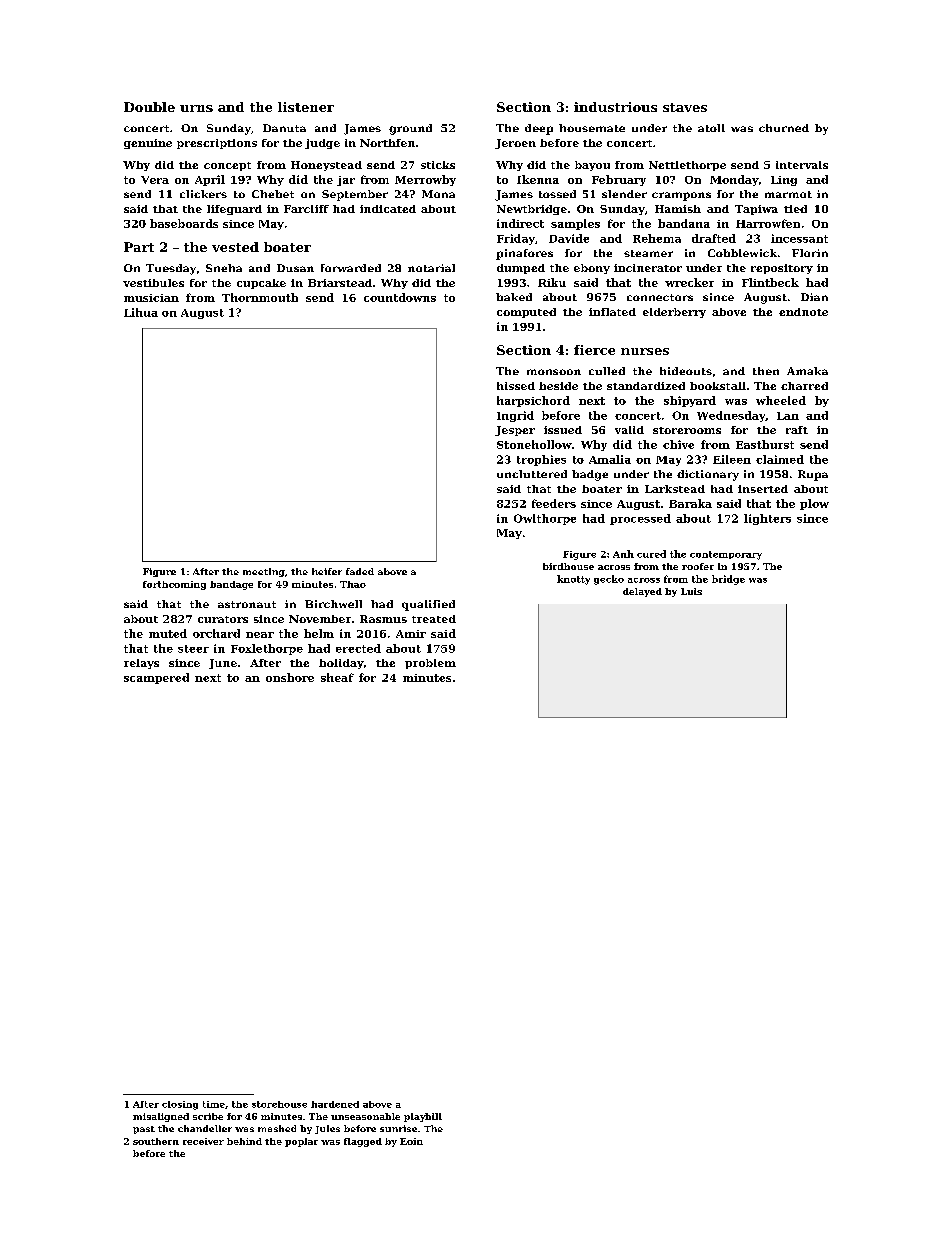  I want to click on contemporary, so click(726, 555).
